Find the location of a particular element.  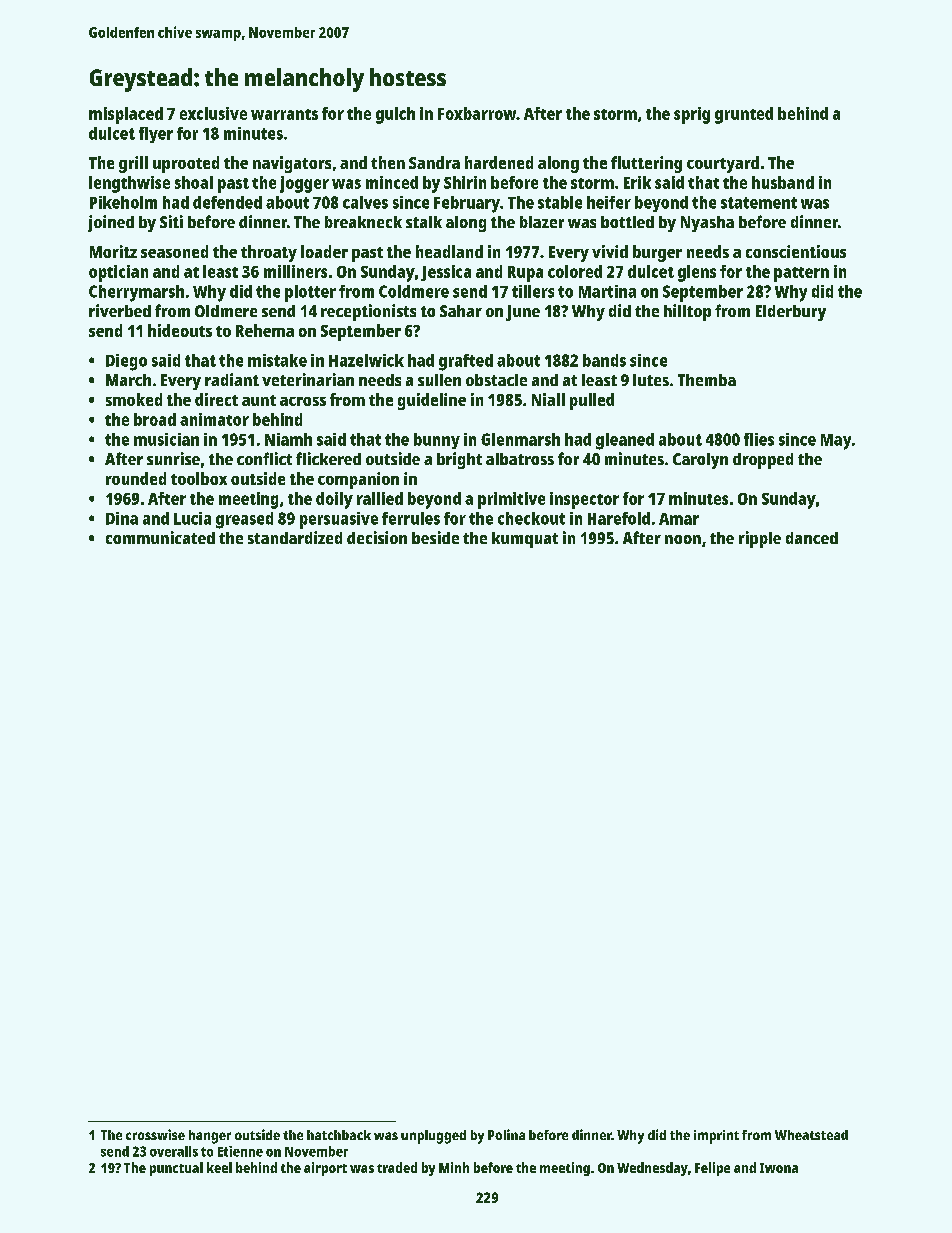

Wednesday is located at coordinates (652, 1169).
